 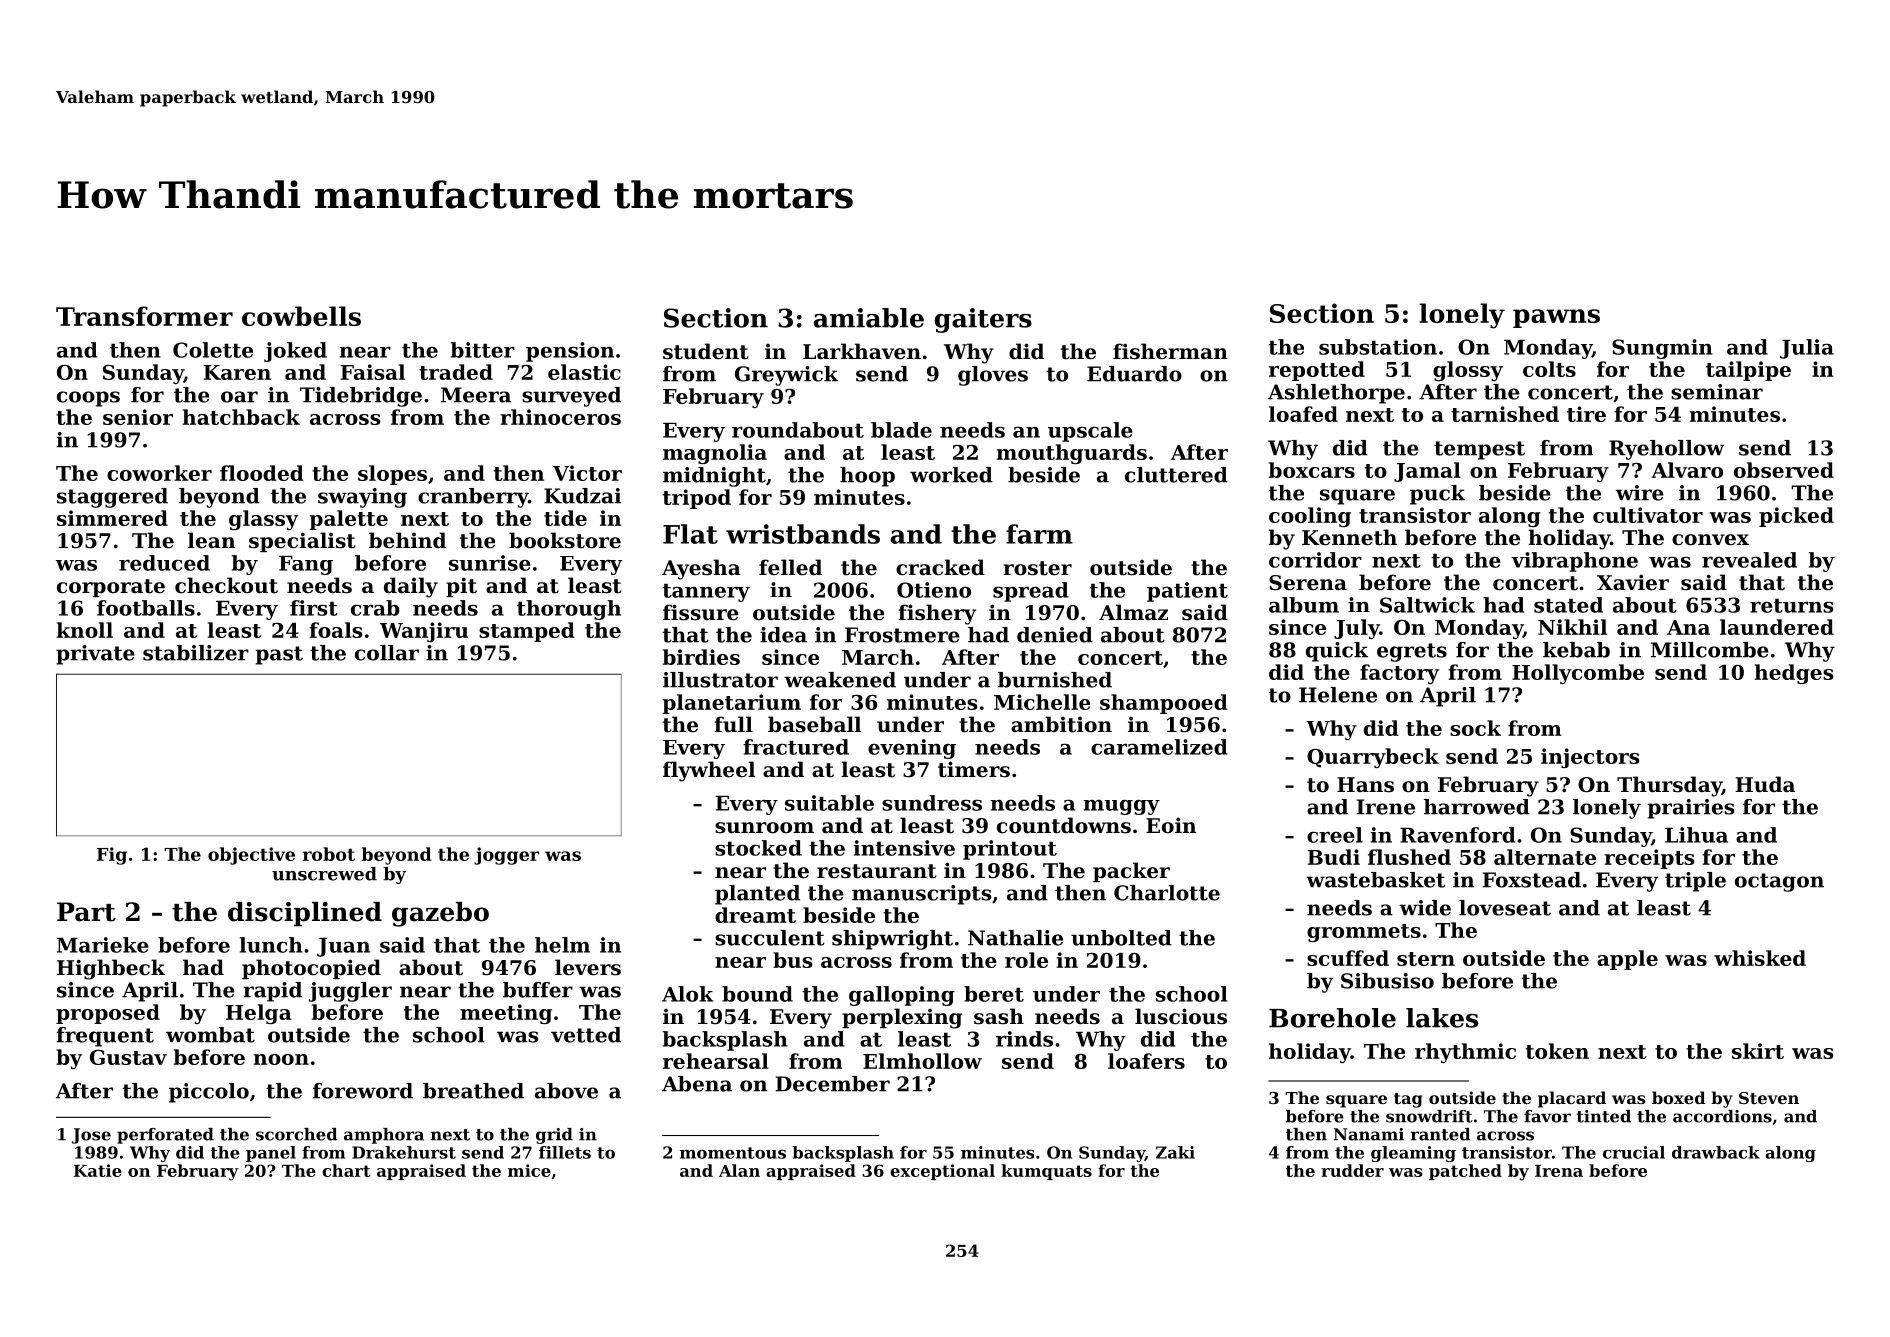 What do you see at coordinates (1784, 470) in the screenshot?
I see `observed` at bounding box center [1784, 470].
